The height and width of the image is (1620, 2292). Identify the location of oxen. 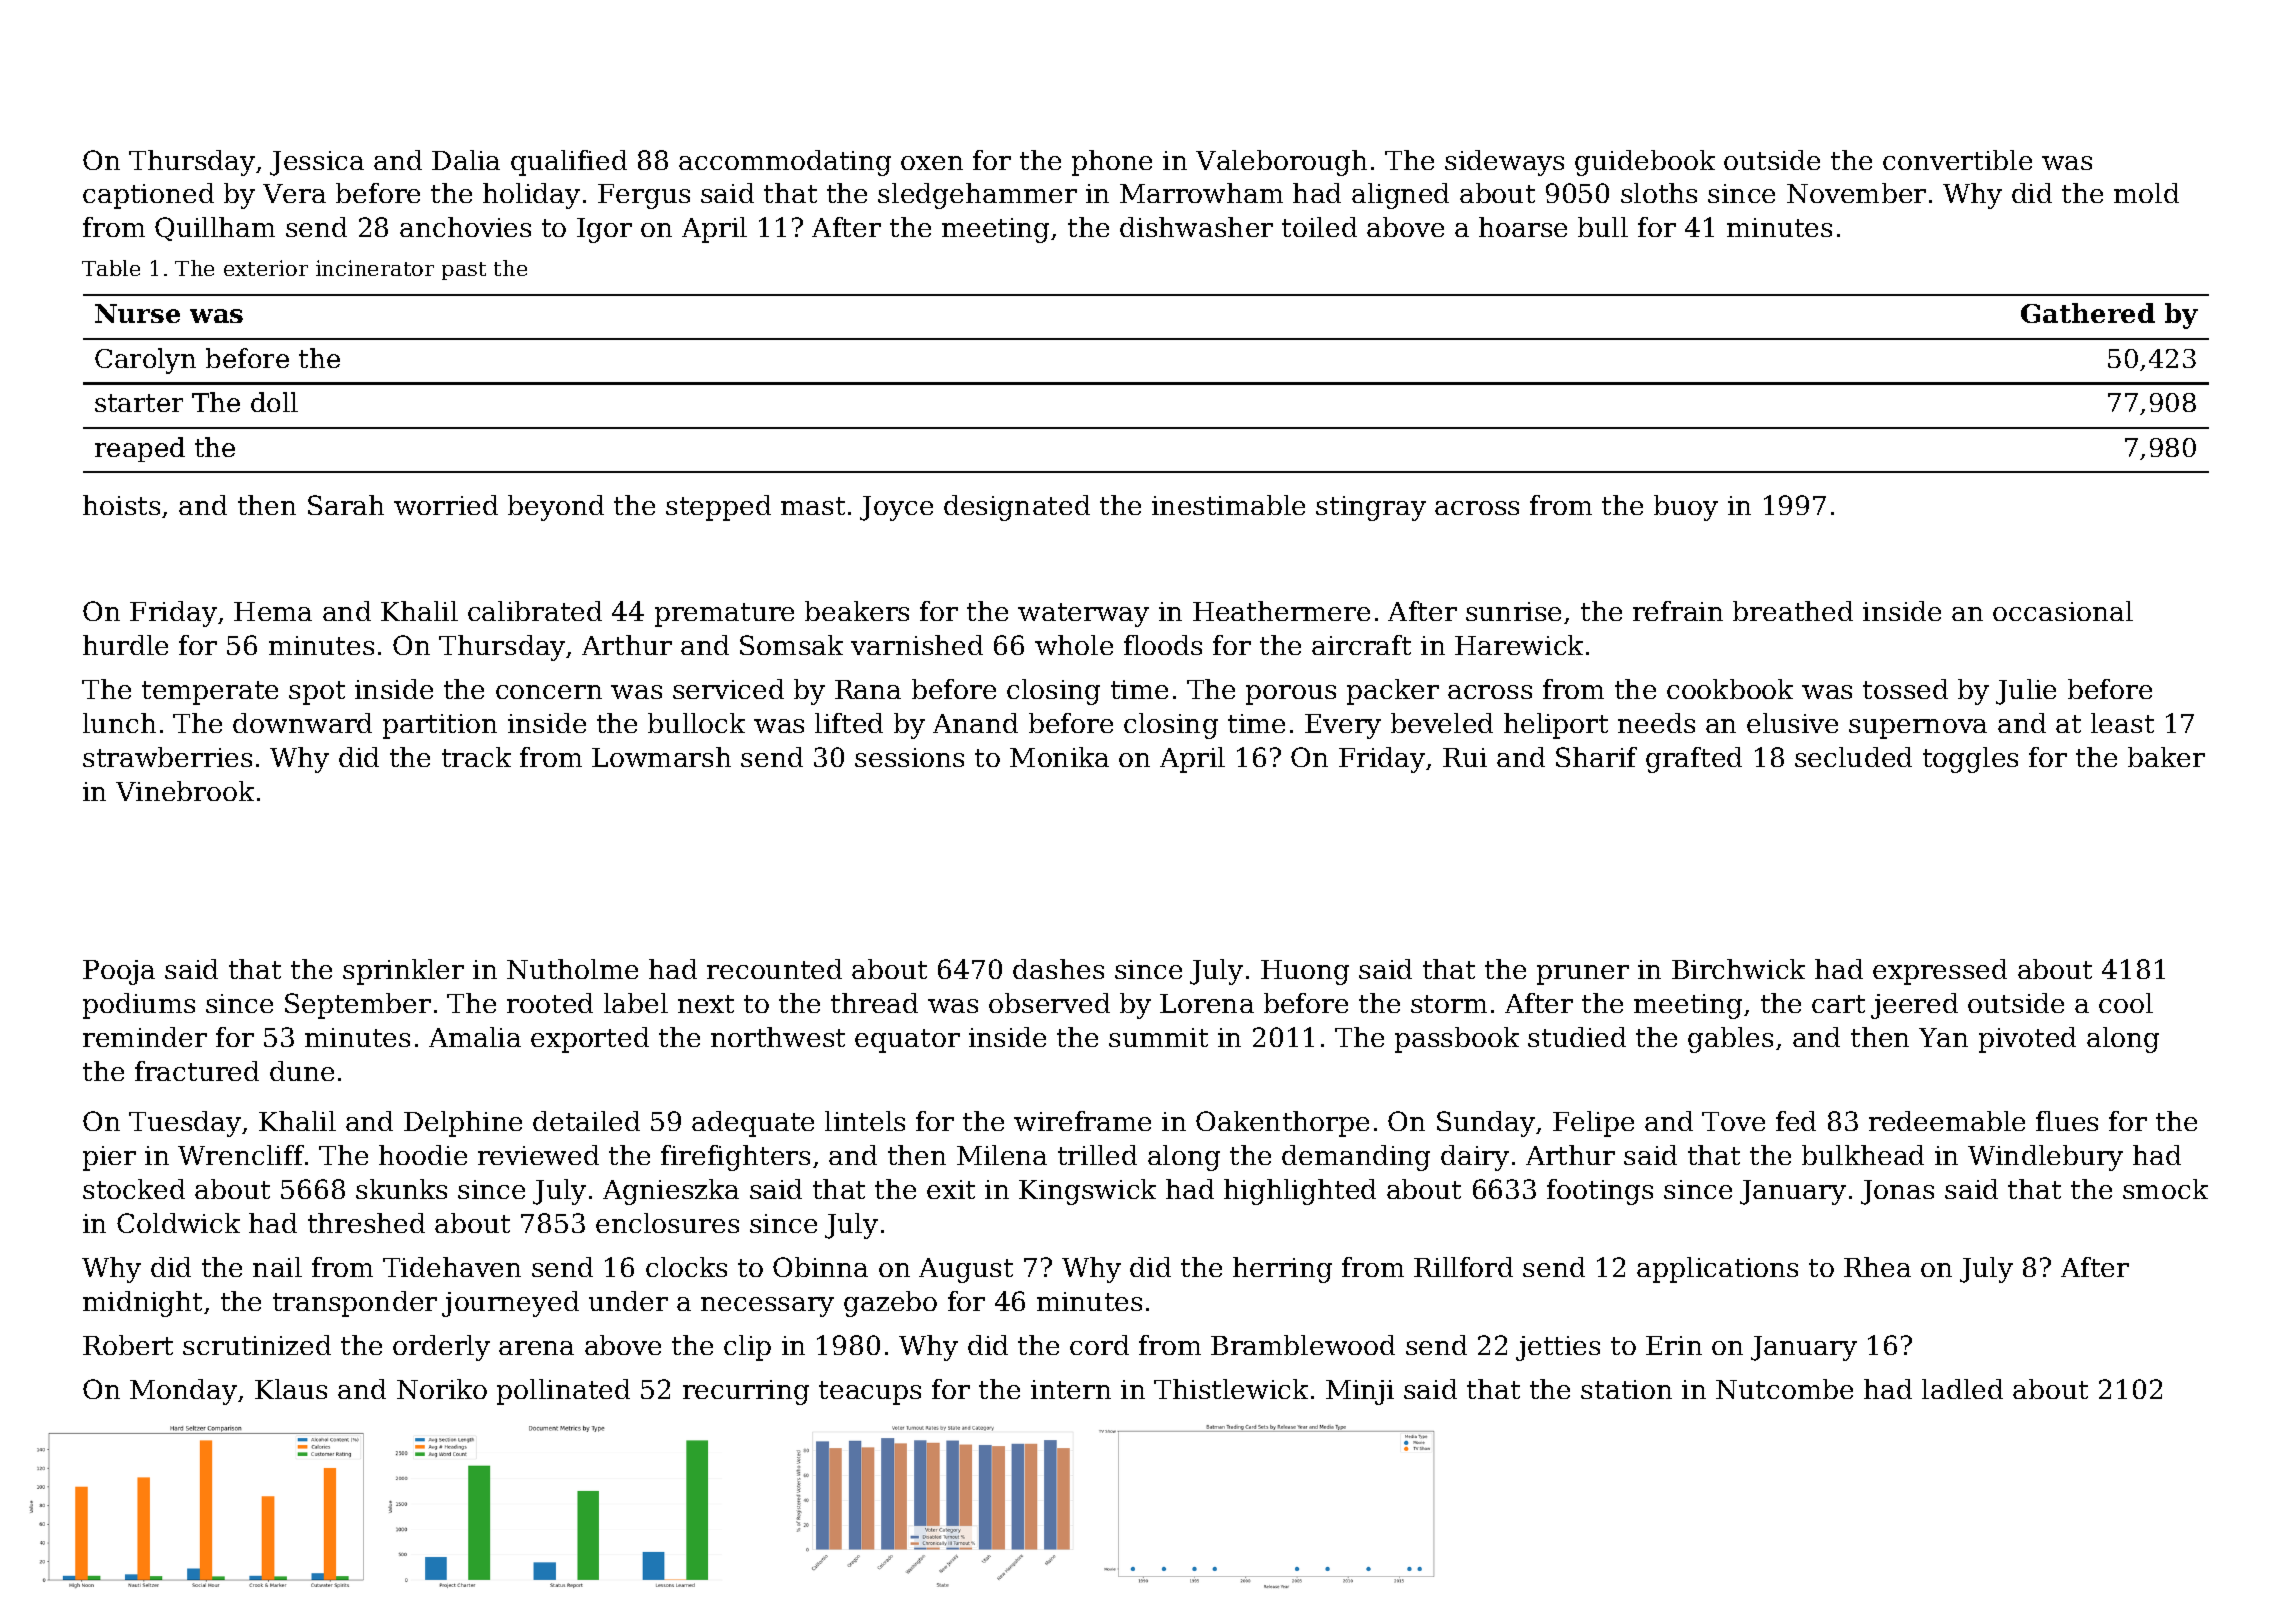
(932, 163).
